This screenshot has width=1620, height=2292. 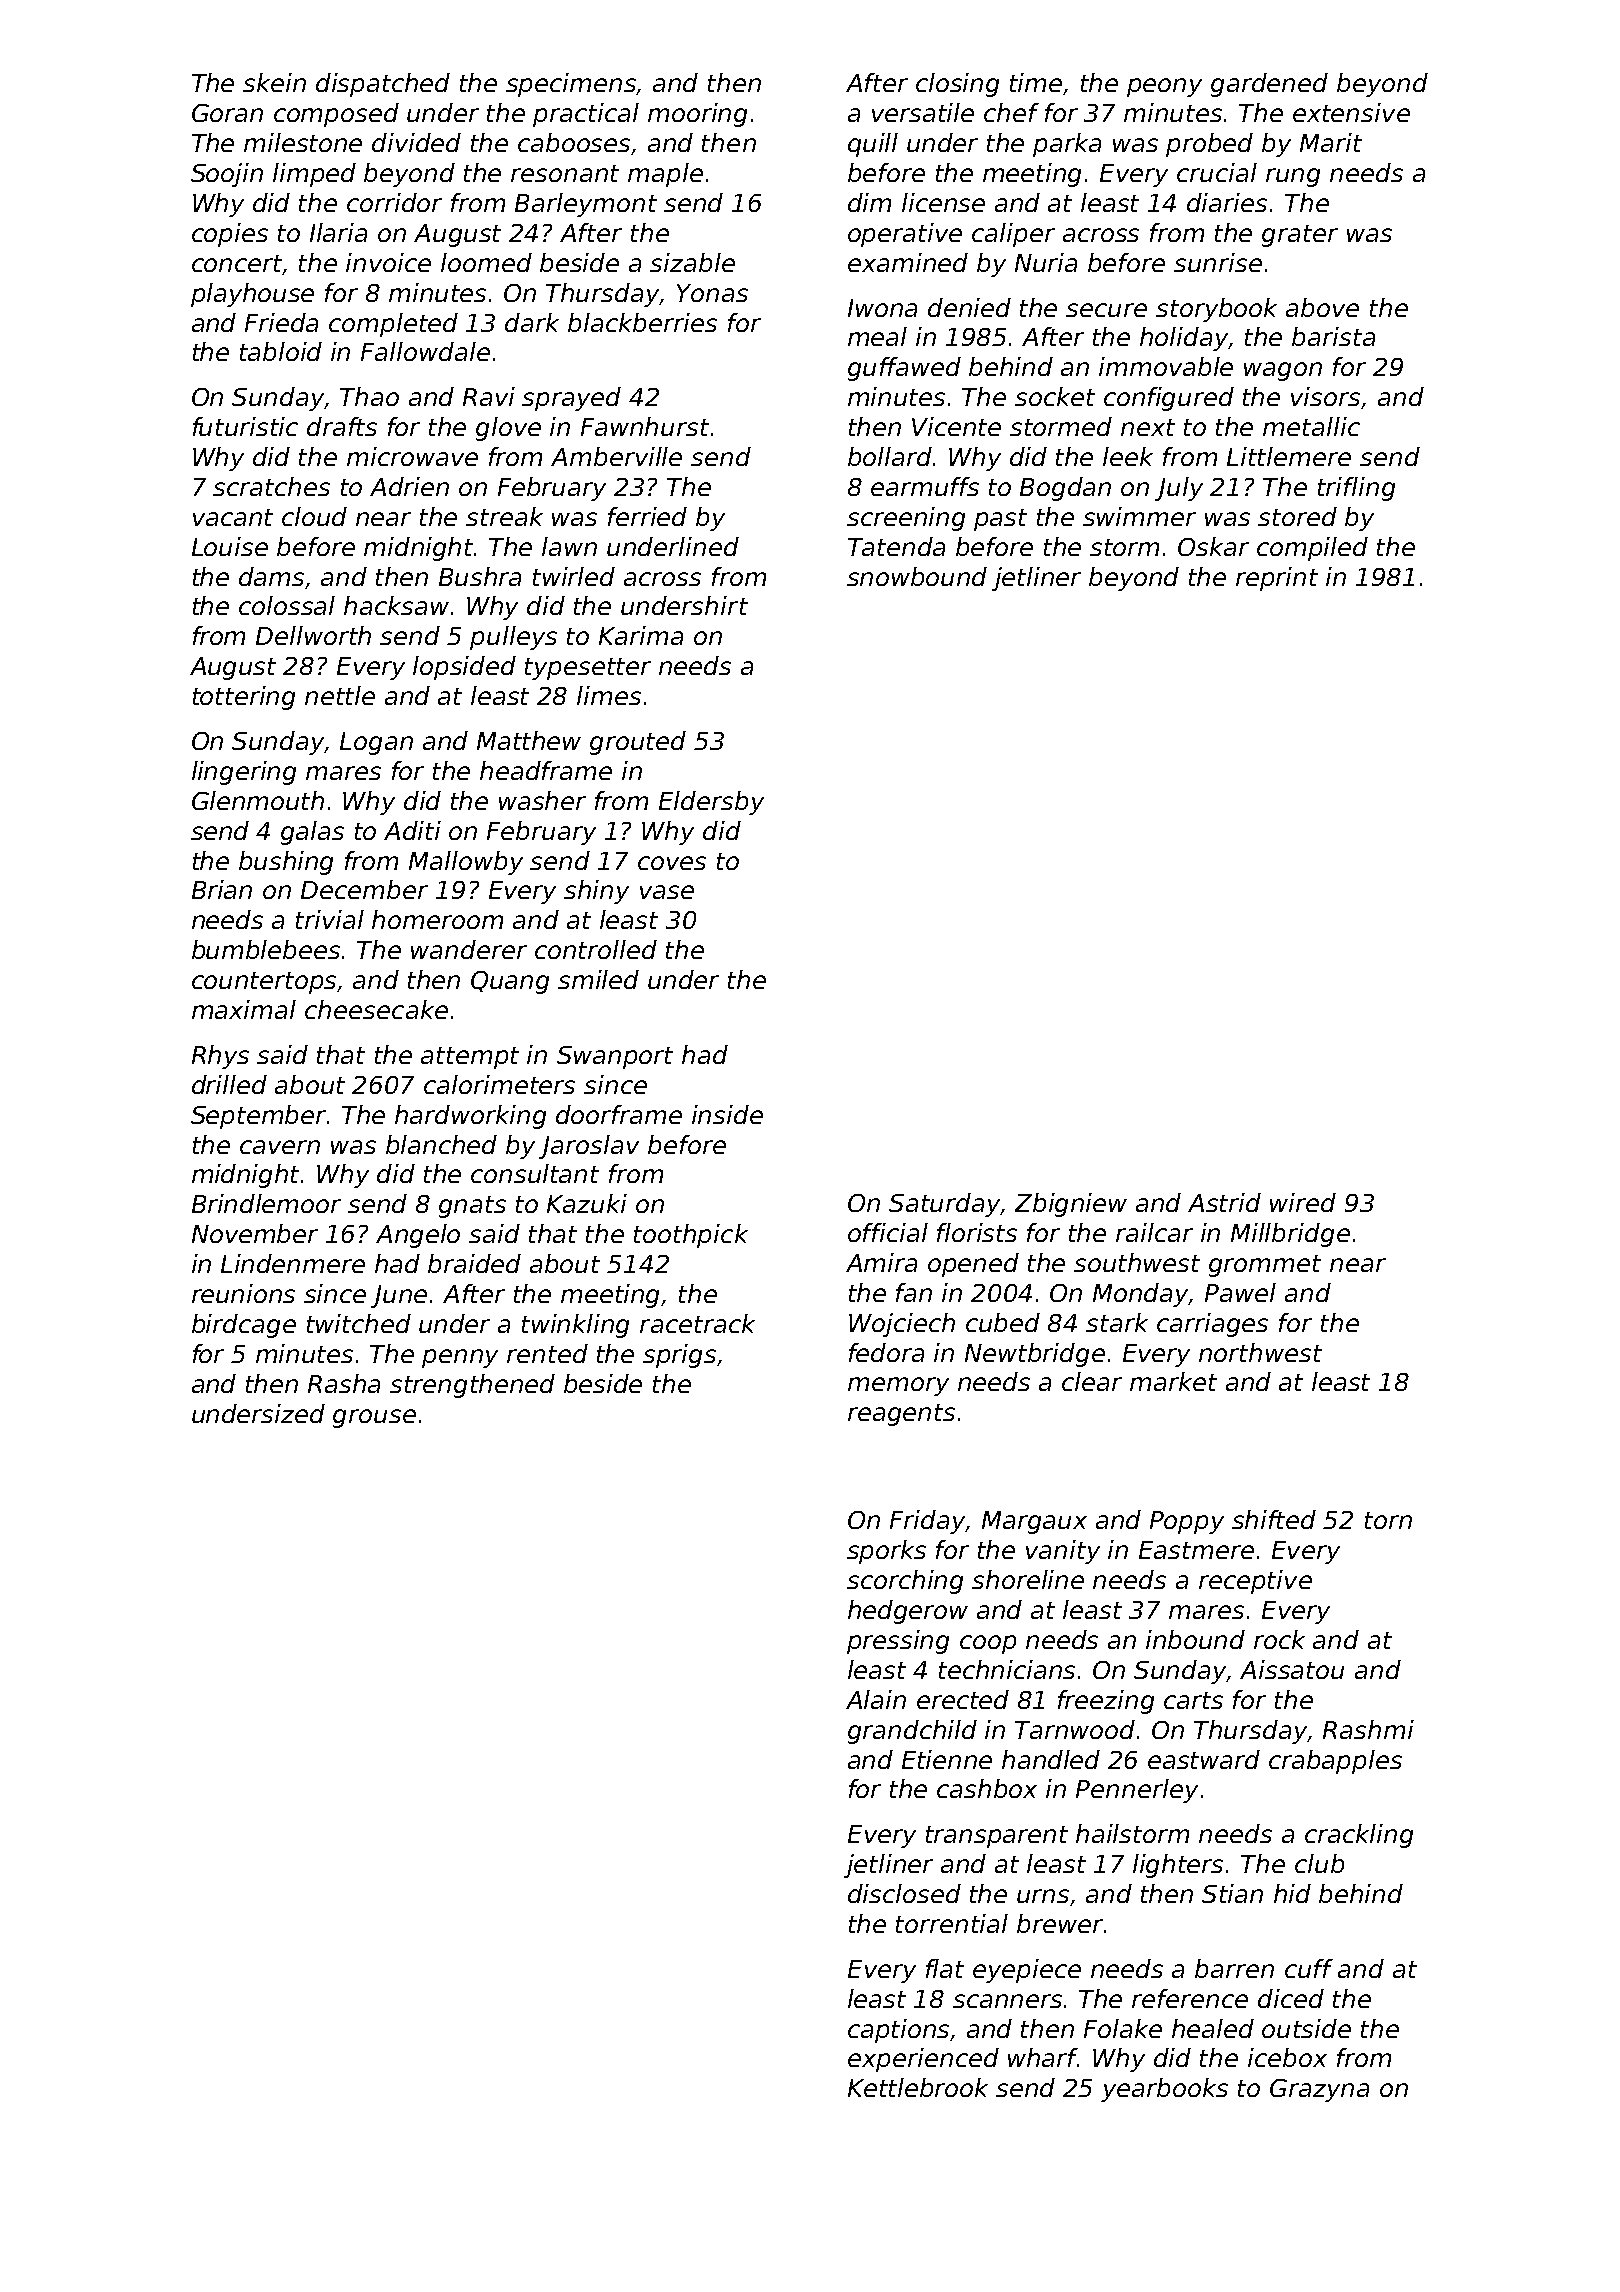 What do you see at coordinates (1071, 1205) in the screenshot?
I see `Zbigniew` at bounding box center [1071, 1205].
